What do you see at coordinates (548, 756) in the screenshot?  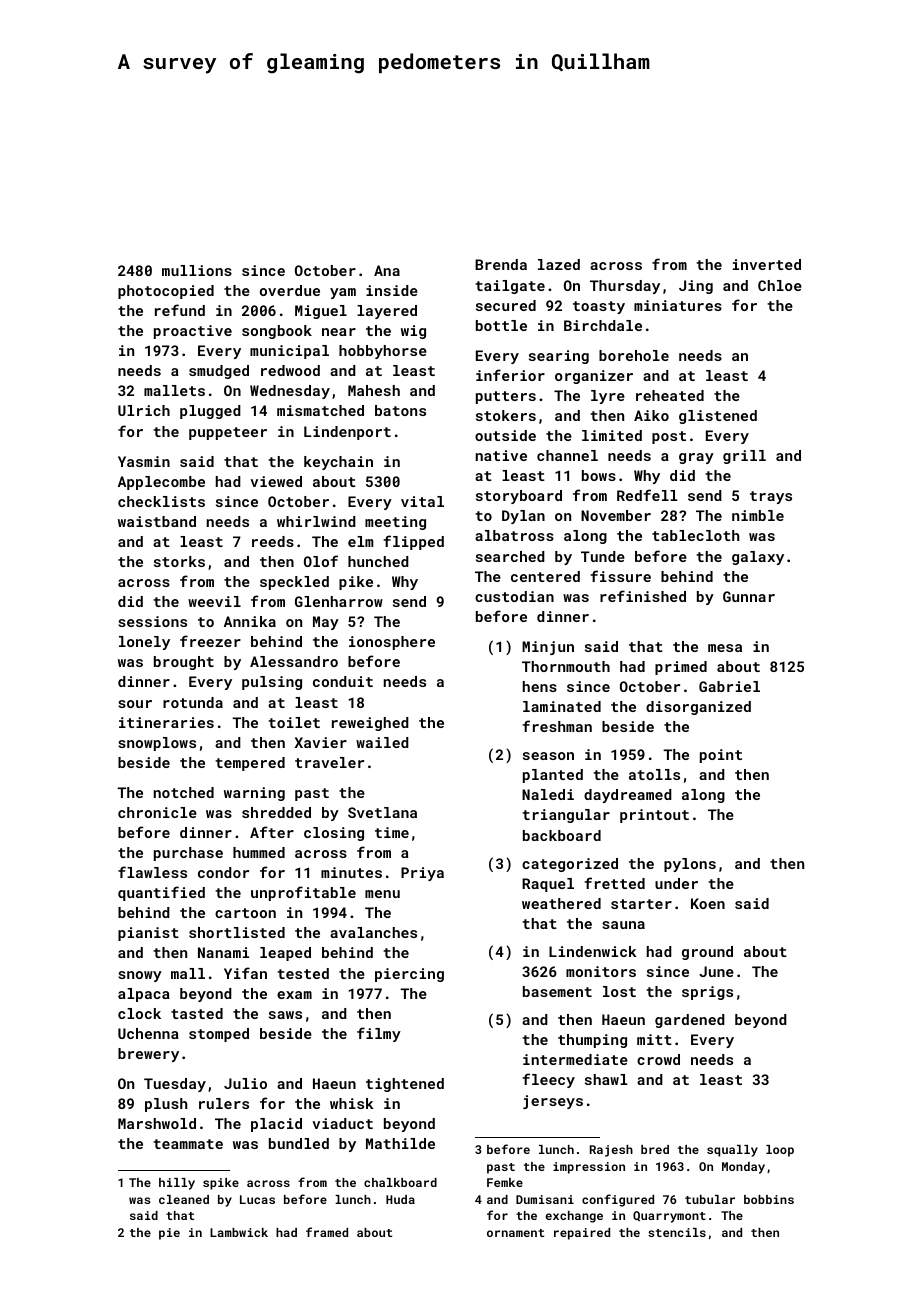 I see `season` at bounding box center [548, 756].
